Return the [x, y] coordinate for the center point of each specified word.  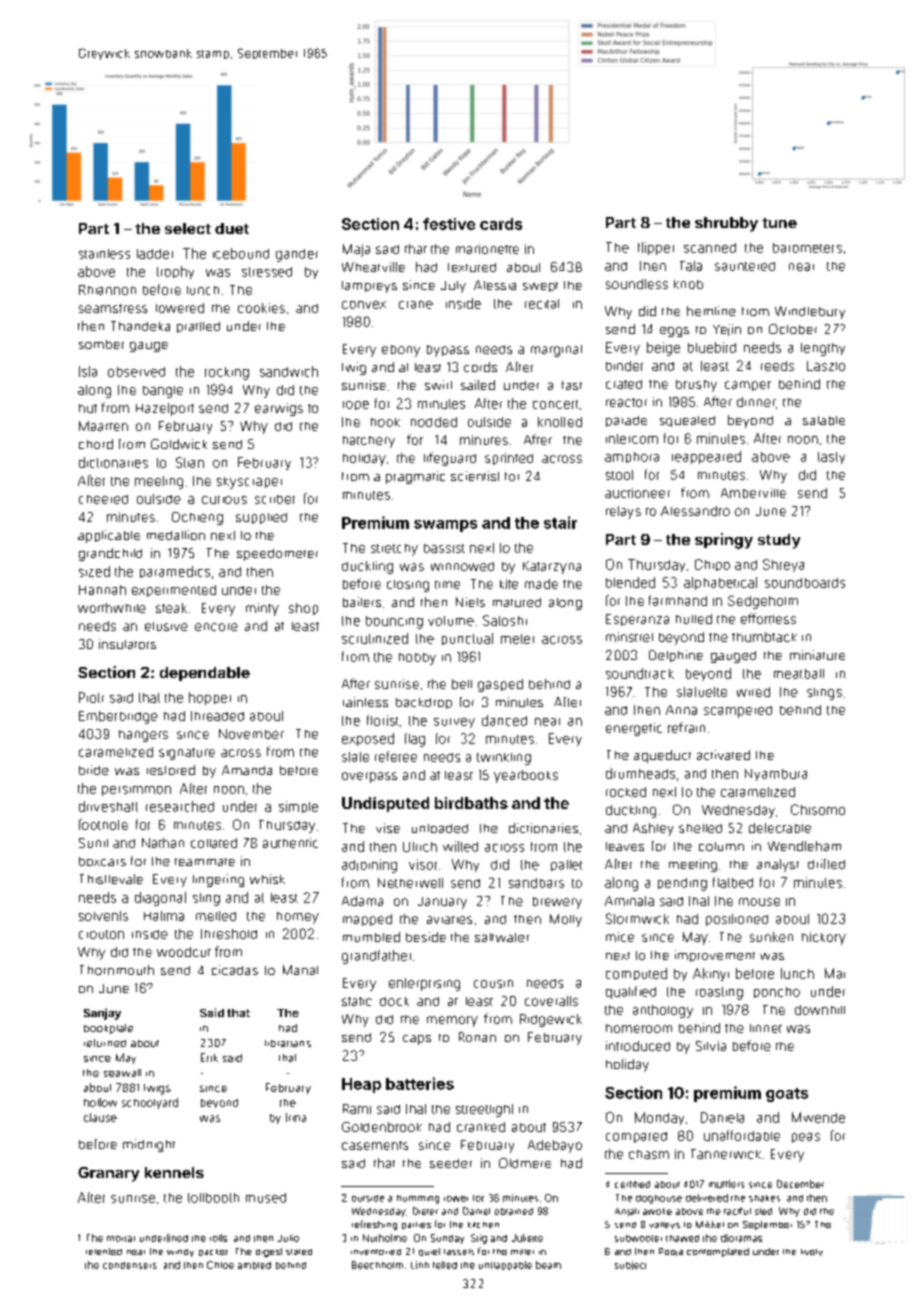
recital [542, 304]
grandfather [376, 957]
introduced [638, 1046]
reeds [777, 366]
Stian [190, 462]
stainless [104, 254]
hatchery [369, 442]
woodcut [184, 952]
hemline [711, 311]
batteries [420, 1083]
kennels [174, 1172]
